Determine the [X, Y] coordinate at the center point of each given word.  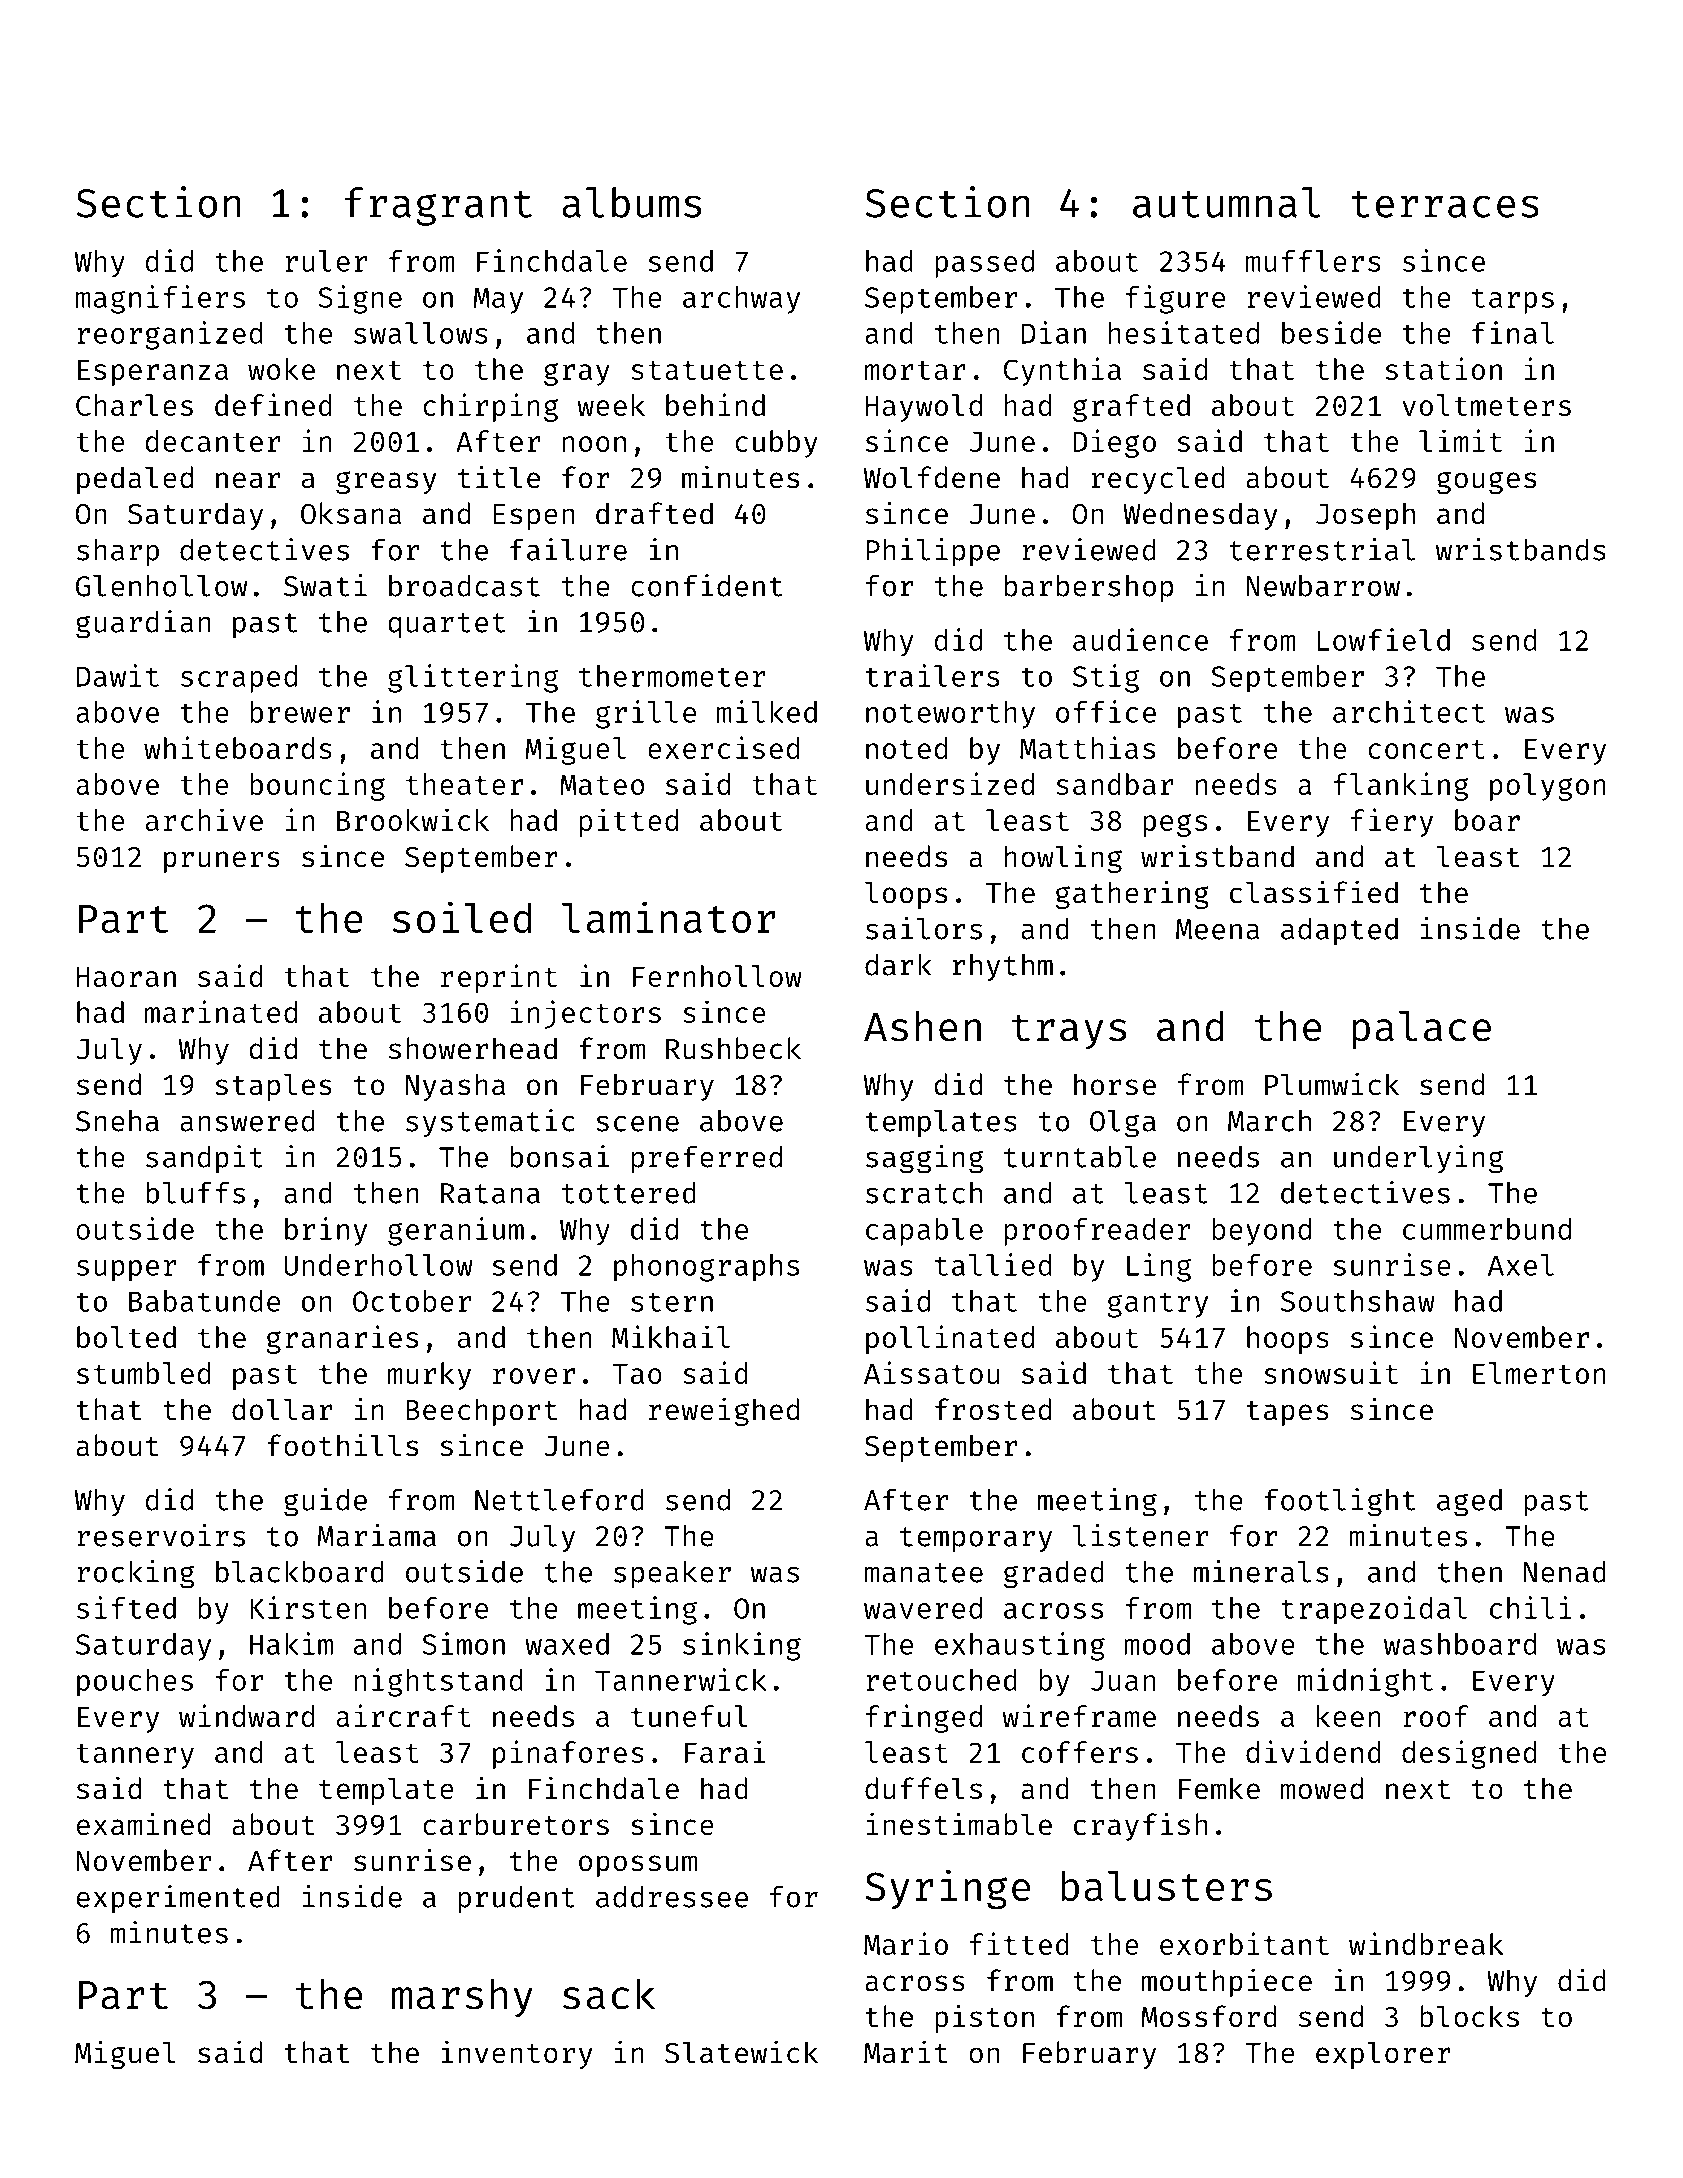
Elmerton [1539, 1373]
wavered [923, 1608]
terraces [1445, 204]
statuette [707, 370]
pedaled [135, 480]
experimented [178, 1899]
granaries [342, 1339]
